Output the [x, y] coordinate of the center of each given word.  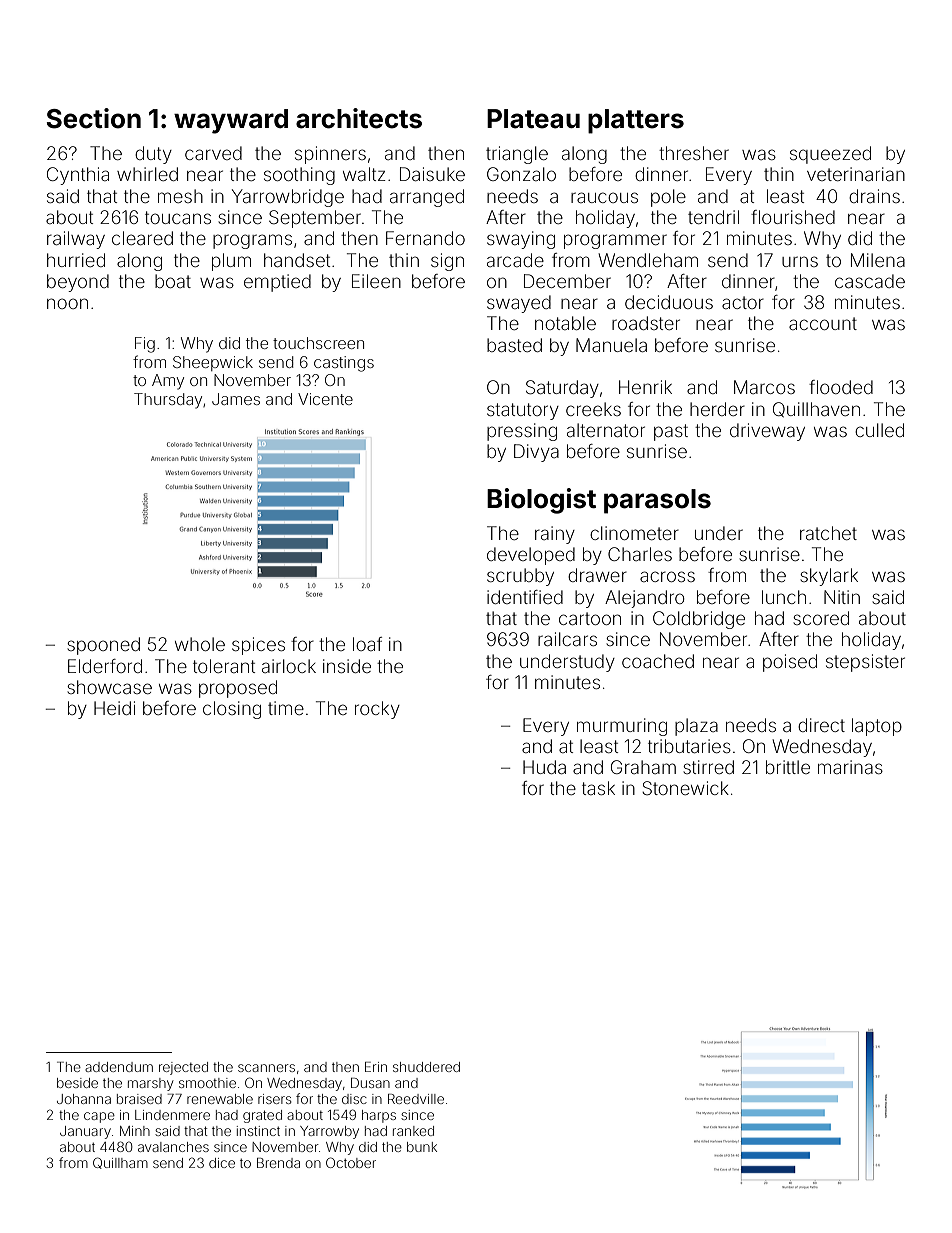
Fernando [425, 238]
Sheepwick [213, 363]
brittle [788, 767]
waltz [364, 174]
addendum [119, 1067]
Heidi [114, 708]
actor [743, 302]
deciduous [669, 302]
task [598, 788]
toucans [178, 217]
